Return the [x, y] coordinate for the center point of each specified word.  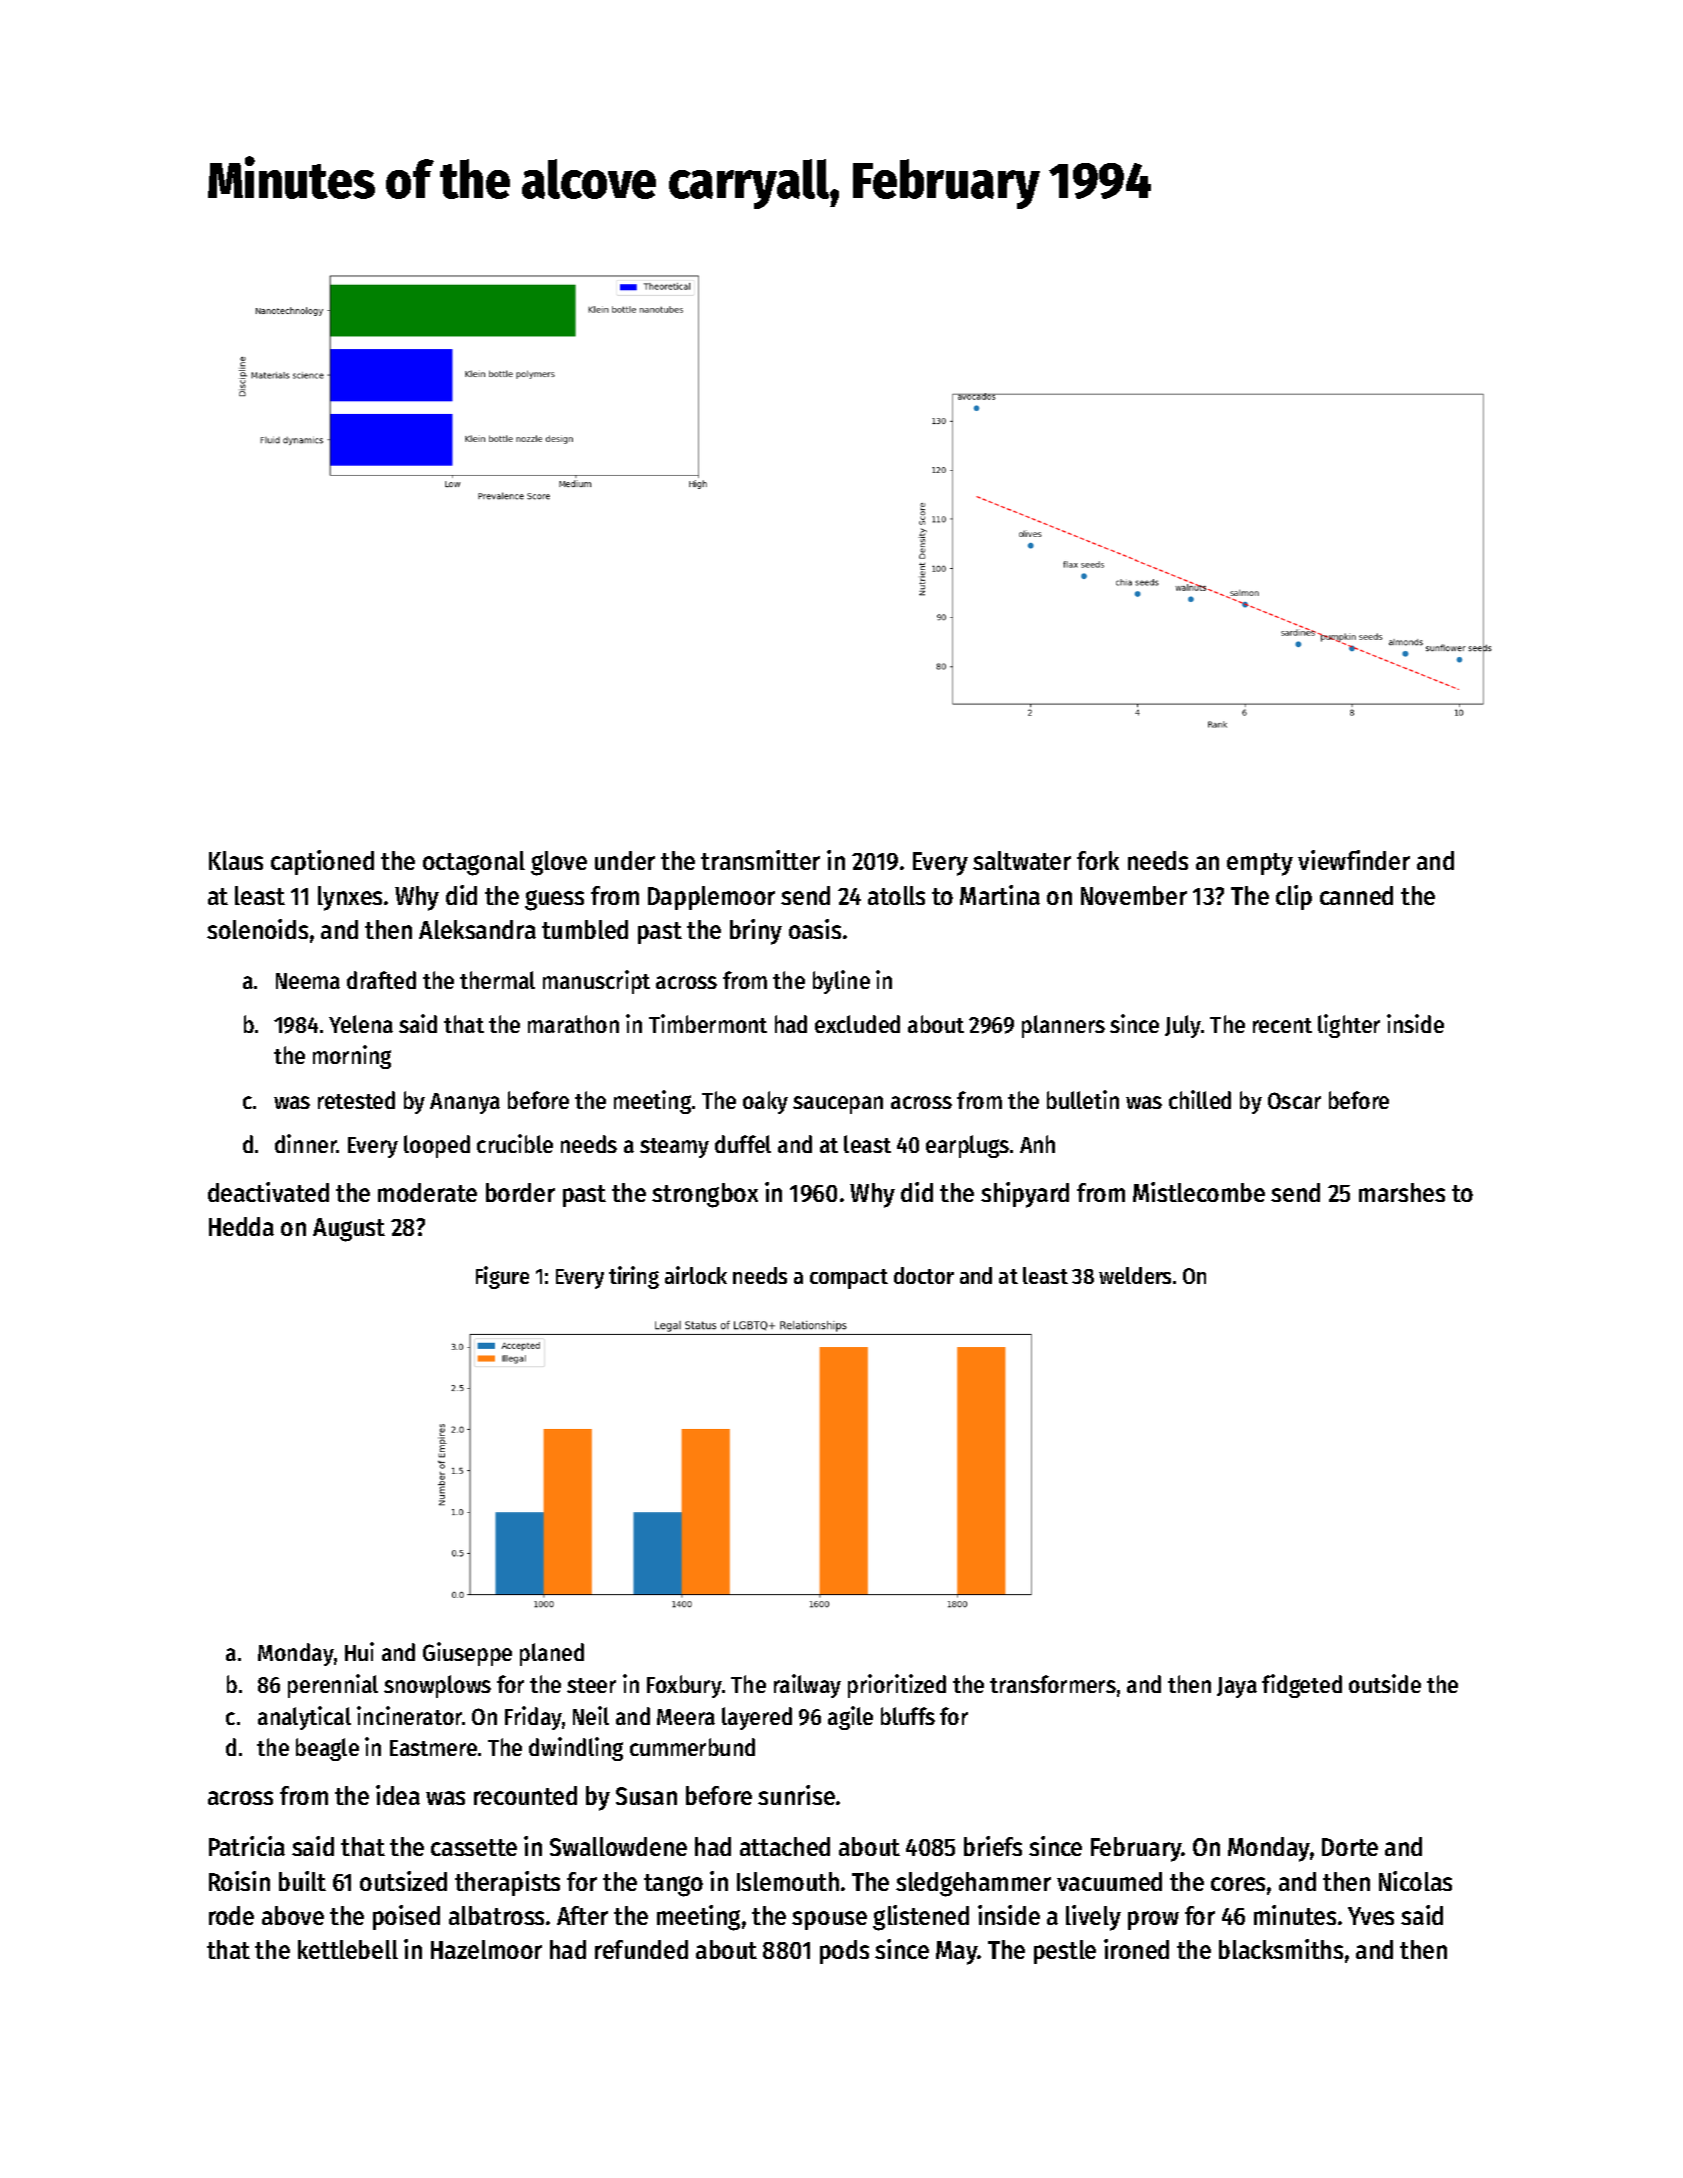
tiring [634, 1277]
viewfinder [1354, 860]
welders [1135, 1275]
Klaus [236, 860]
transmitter [760, 860]
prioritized [897, 1686]
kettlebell [348, 1949]
